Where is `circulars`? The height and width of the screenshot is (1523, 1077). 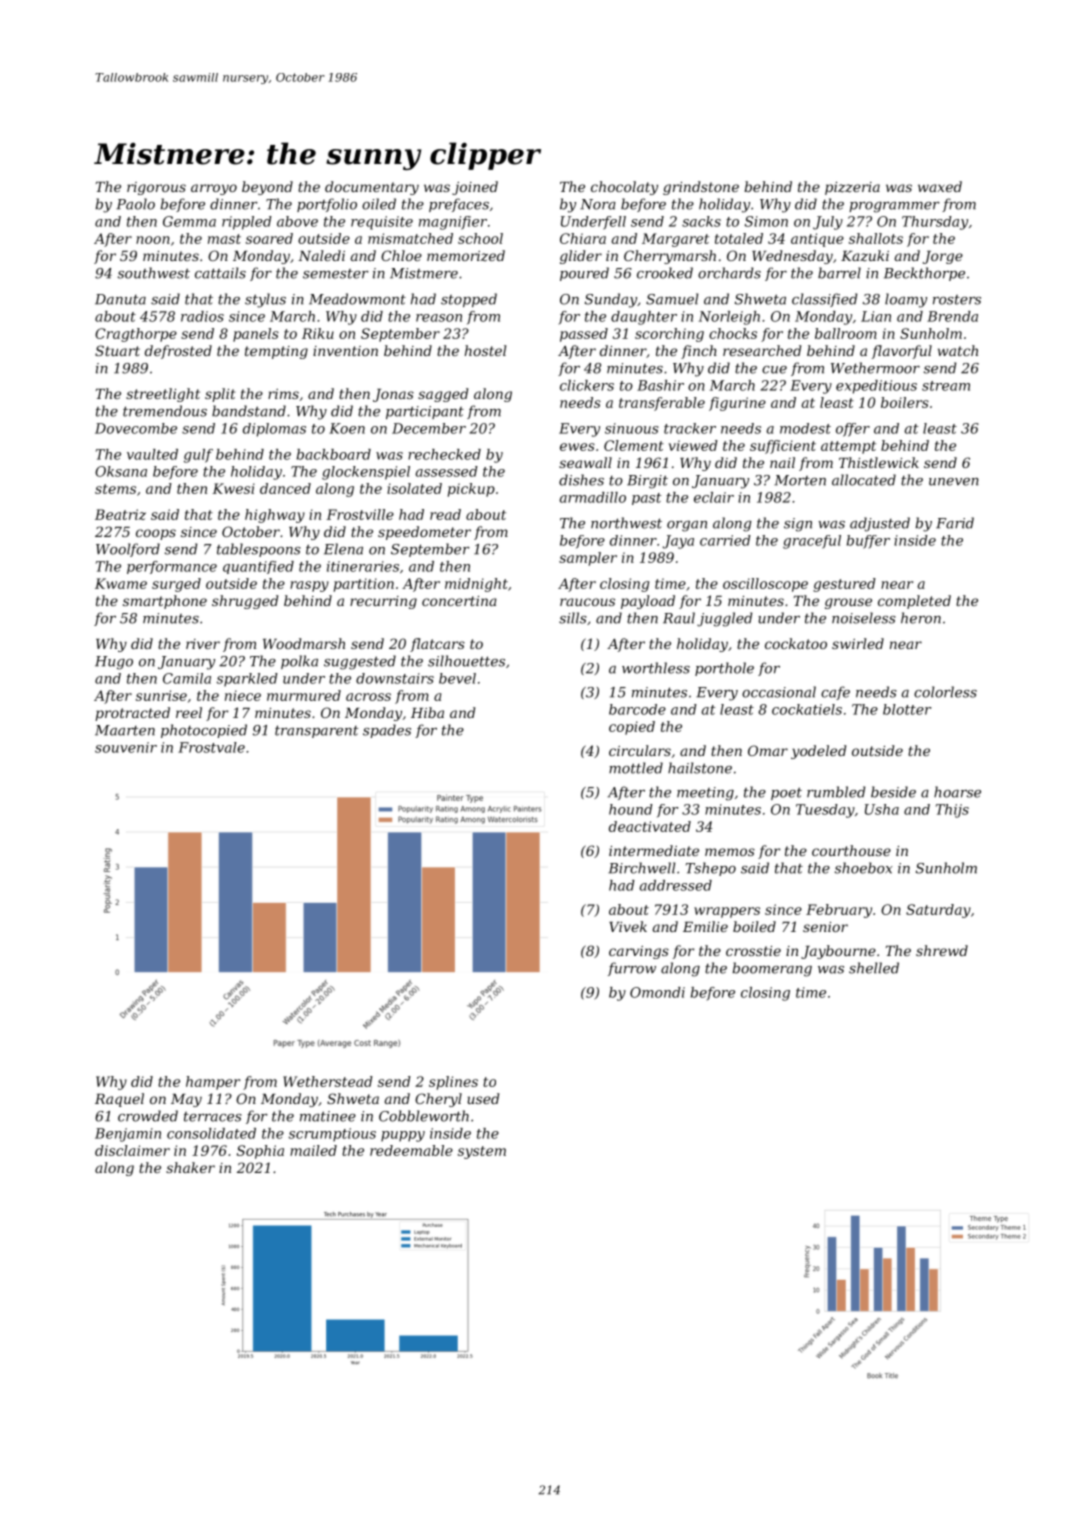
circulars is located at coordinates (640, 750).
